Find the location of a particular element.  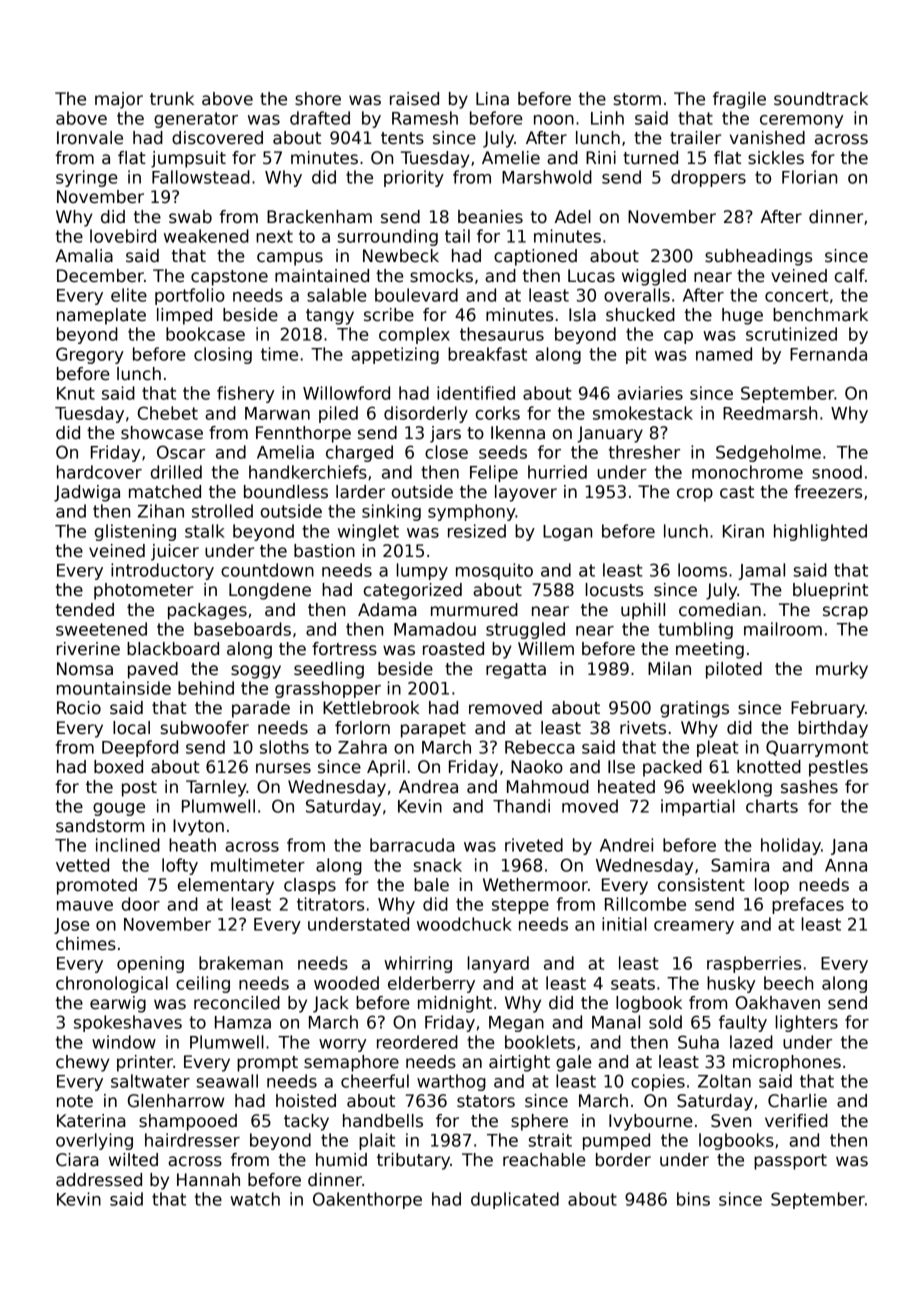

addressed is located at coordinates (99, 1180).
